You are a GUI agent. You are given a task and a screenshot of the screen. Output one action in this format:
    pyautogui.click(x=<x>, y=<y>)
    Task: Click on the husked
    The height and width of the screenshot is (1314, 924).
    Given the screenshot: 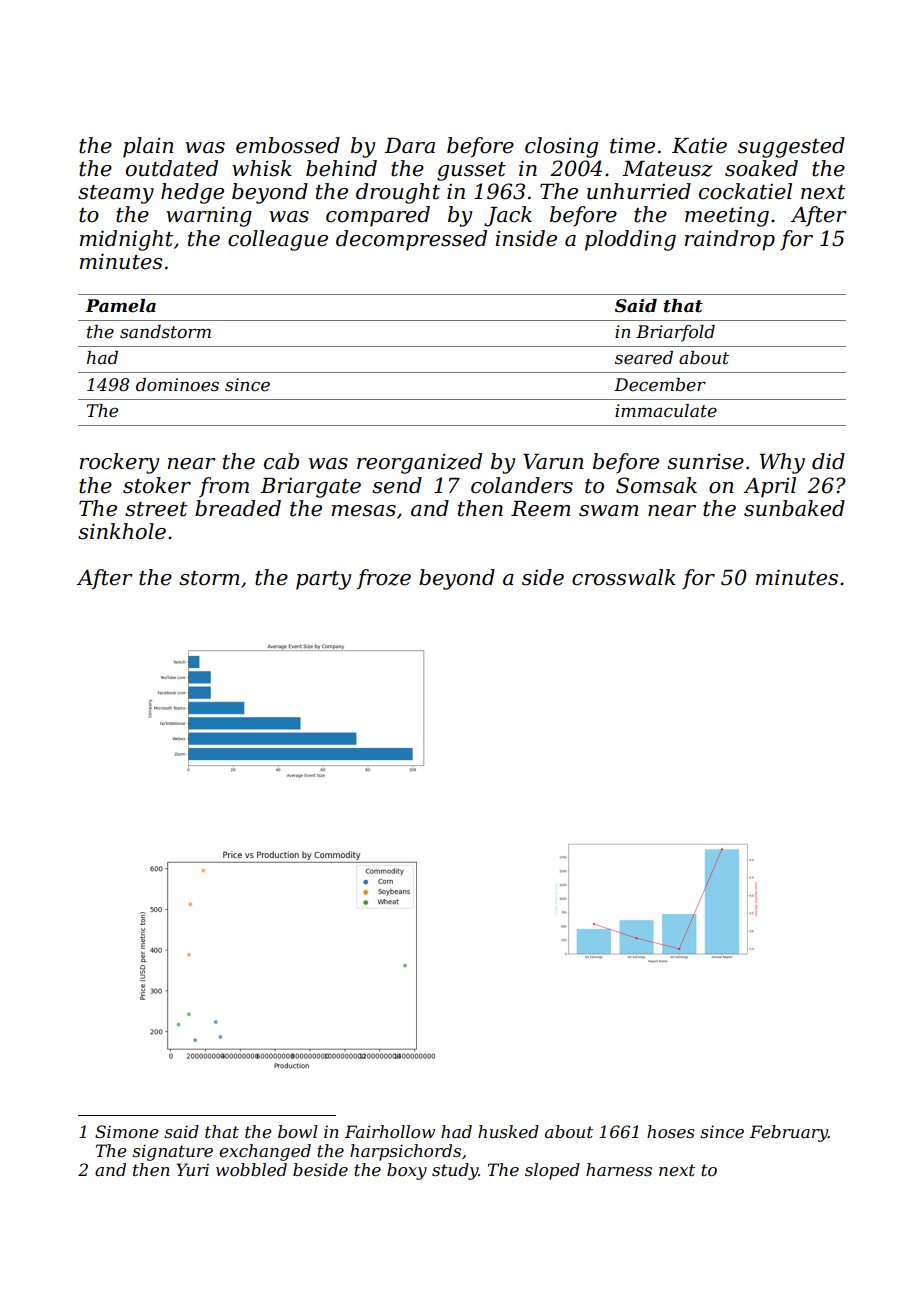 What is the action you would take?
    pyautogui.click(x=508, y=1131)
